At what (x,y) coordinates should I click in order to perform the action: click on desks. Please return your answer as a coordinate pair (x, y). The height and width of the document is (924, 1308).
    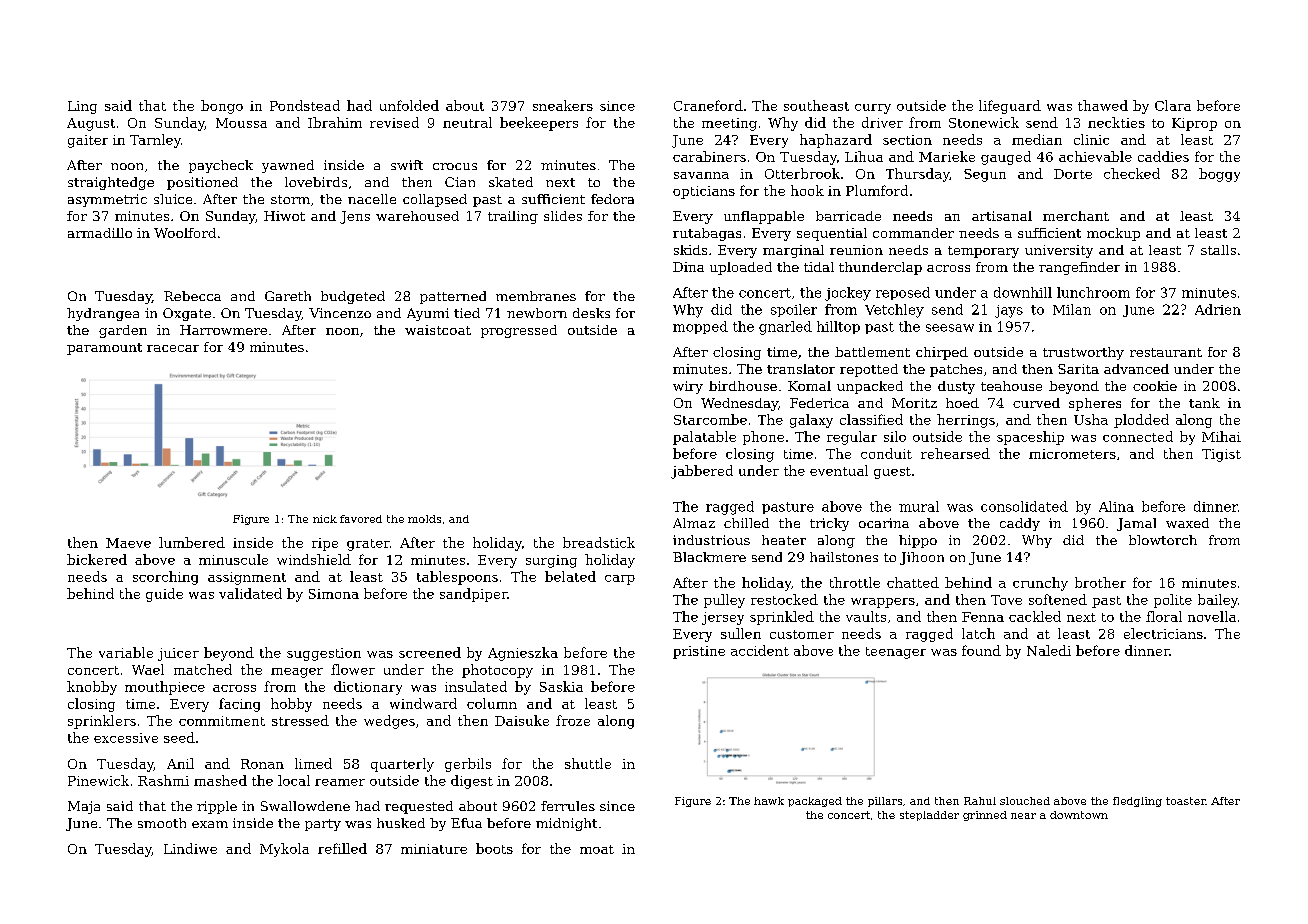
    Looking at the image, I should click on (591, 313).
